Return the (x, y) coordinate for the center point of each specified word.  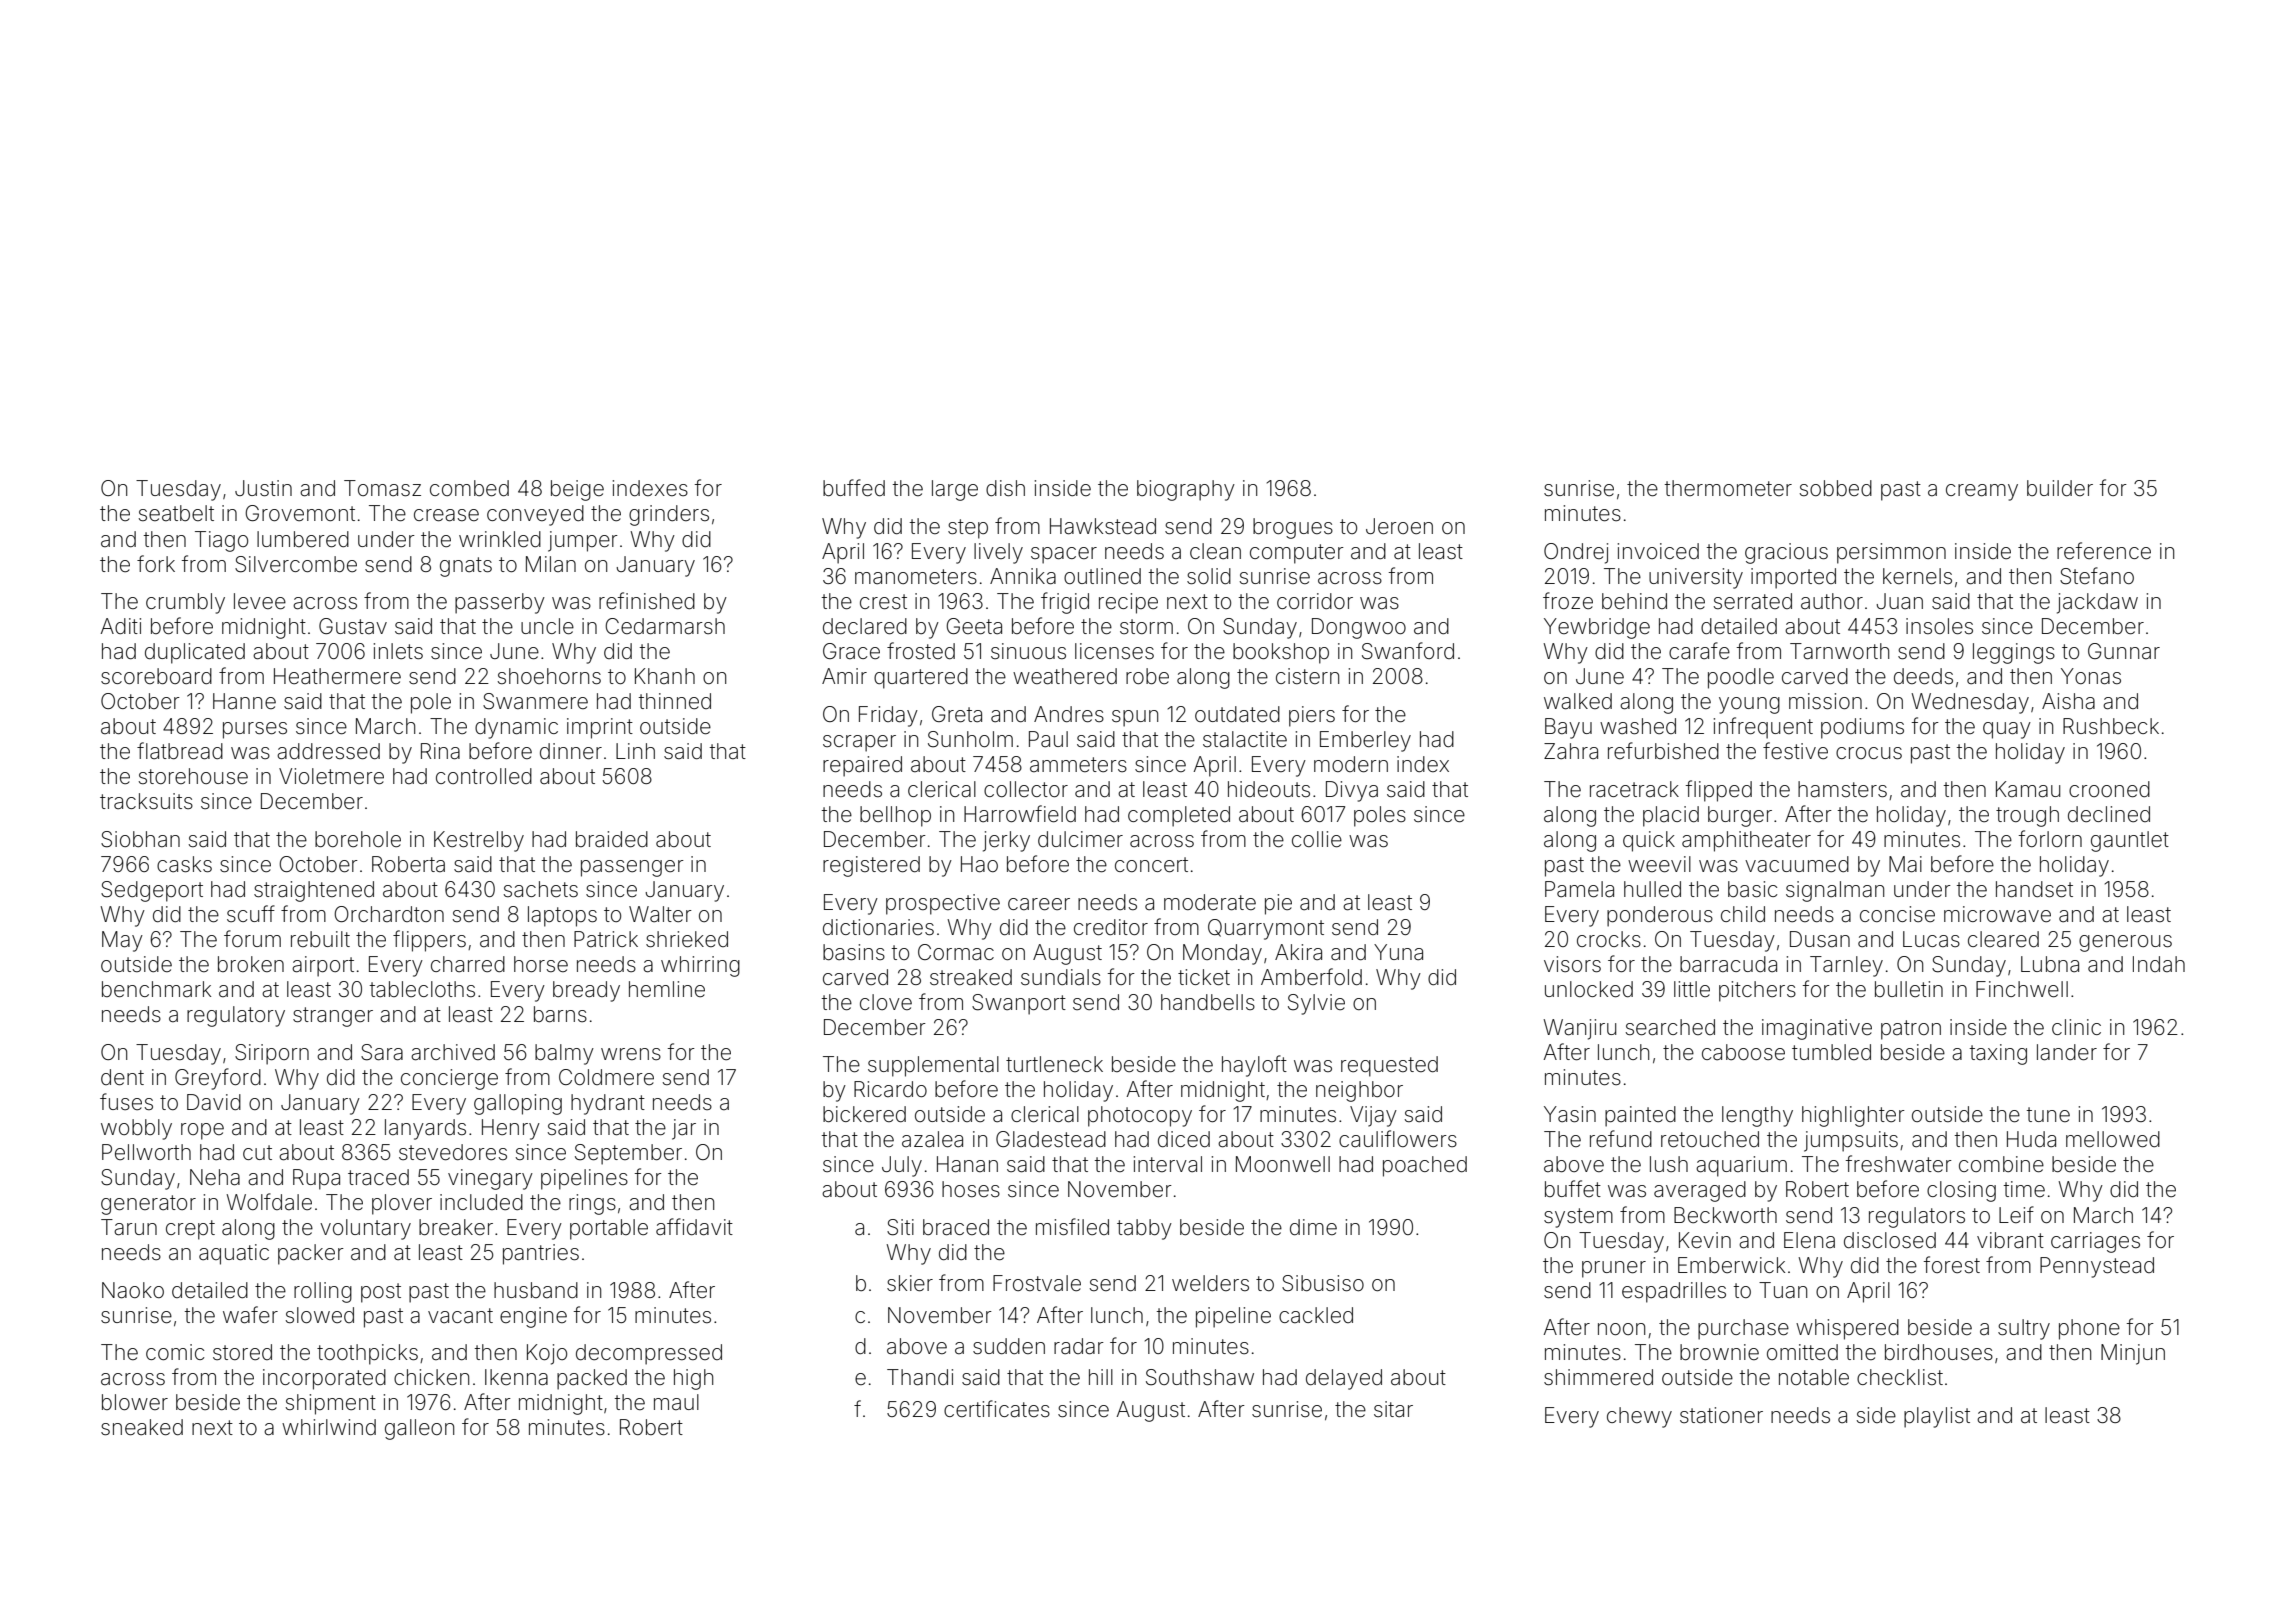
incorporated (324, 1379)
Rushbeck (2111, 726)
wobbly (136, 1129)
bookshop (1281, 653)
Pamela (1579, 889)
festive (1795, 750)
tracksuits (146, 801)
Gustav (353, 626)
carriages (2095, 1242)
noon (1621, 1329)
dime (1313, 1227)
